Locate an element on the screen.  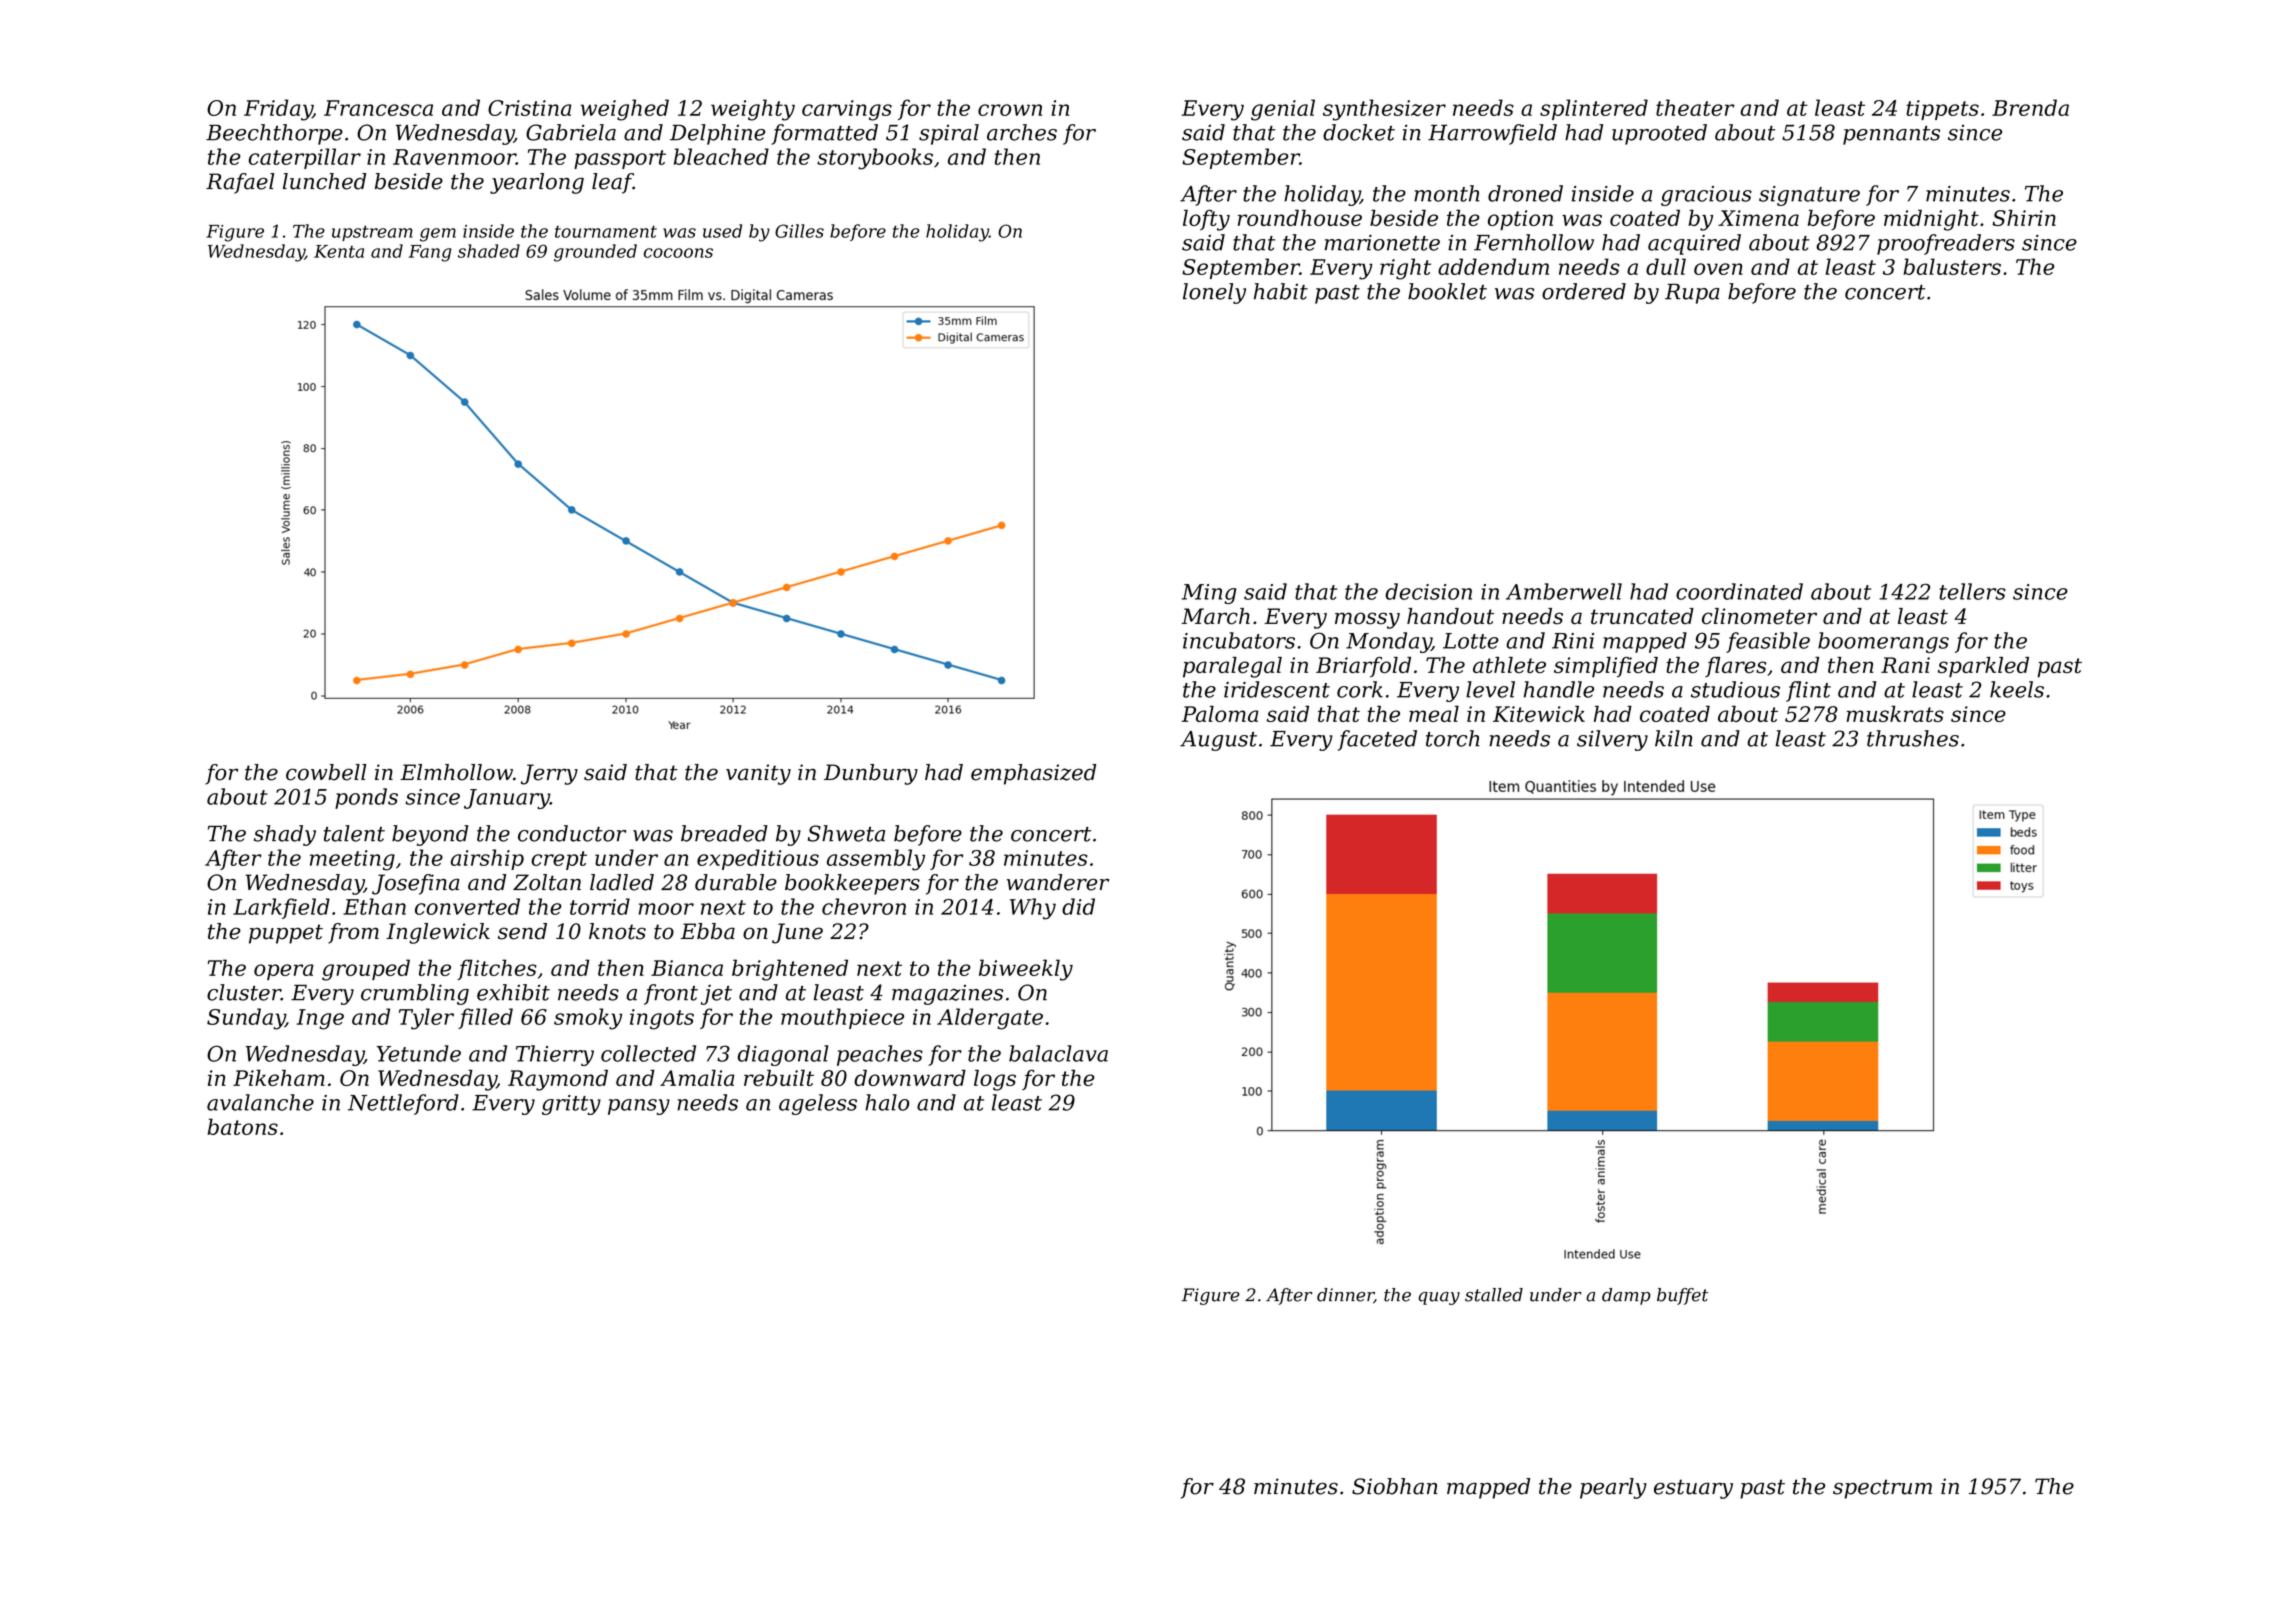
thrushes is located at coordinates (1913, 738).
